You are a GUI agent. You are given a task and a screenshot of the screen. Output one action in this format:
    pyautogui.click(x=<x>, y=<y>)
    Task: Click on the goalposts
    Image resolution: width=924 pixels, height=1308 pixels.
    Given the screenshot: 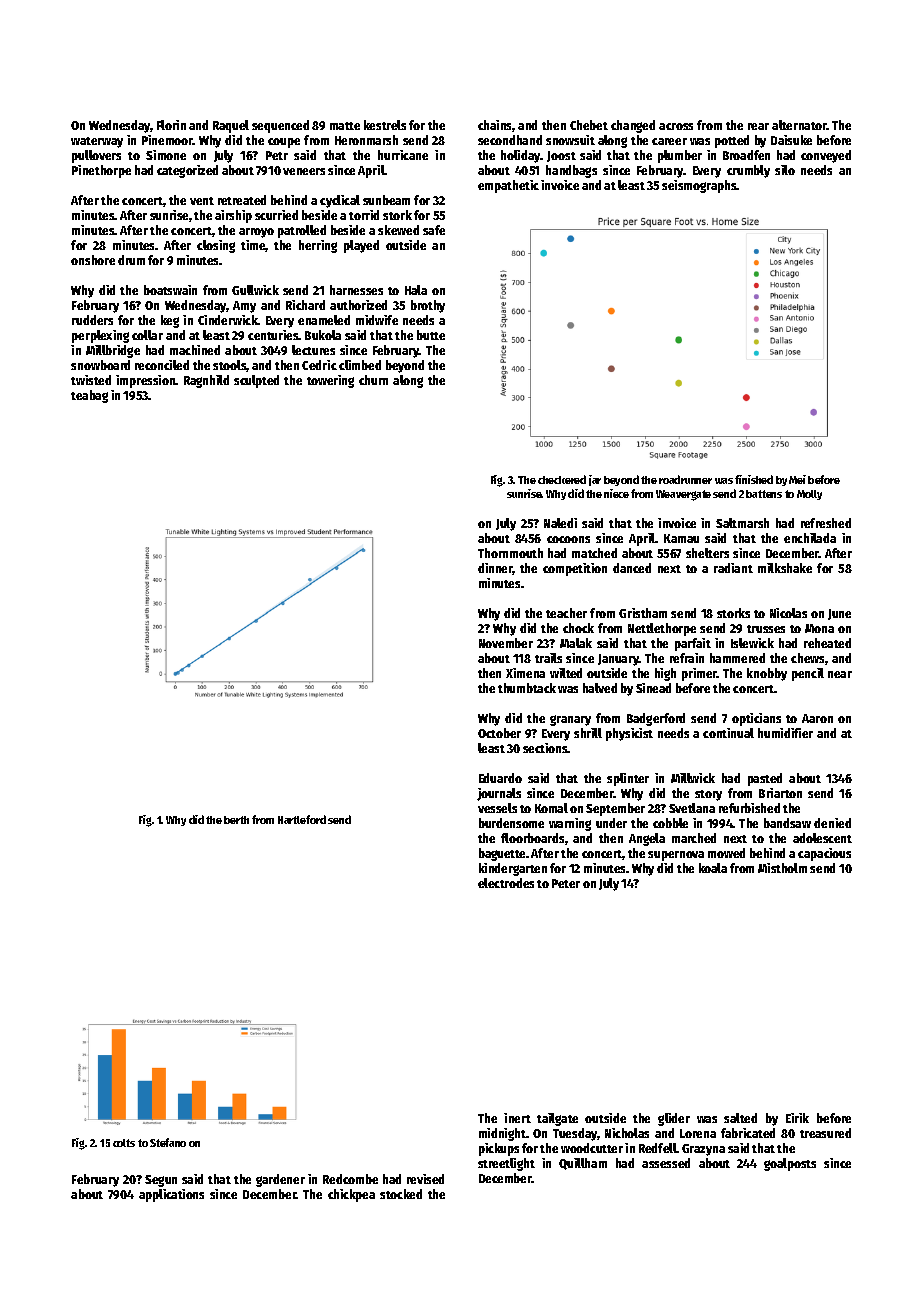 What is the action you would take?
    pyautogui.click(x=790, y=1164)
